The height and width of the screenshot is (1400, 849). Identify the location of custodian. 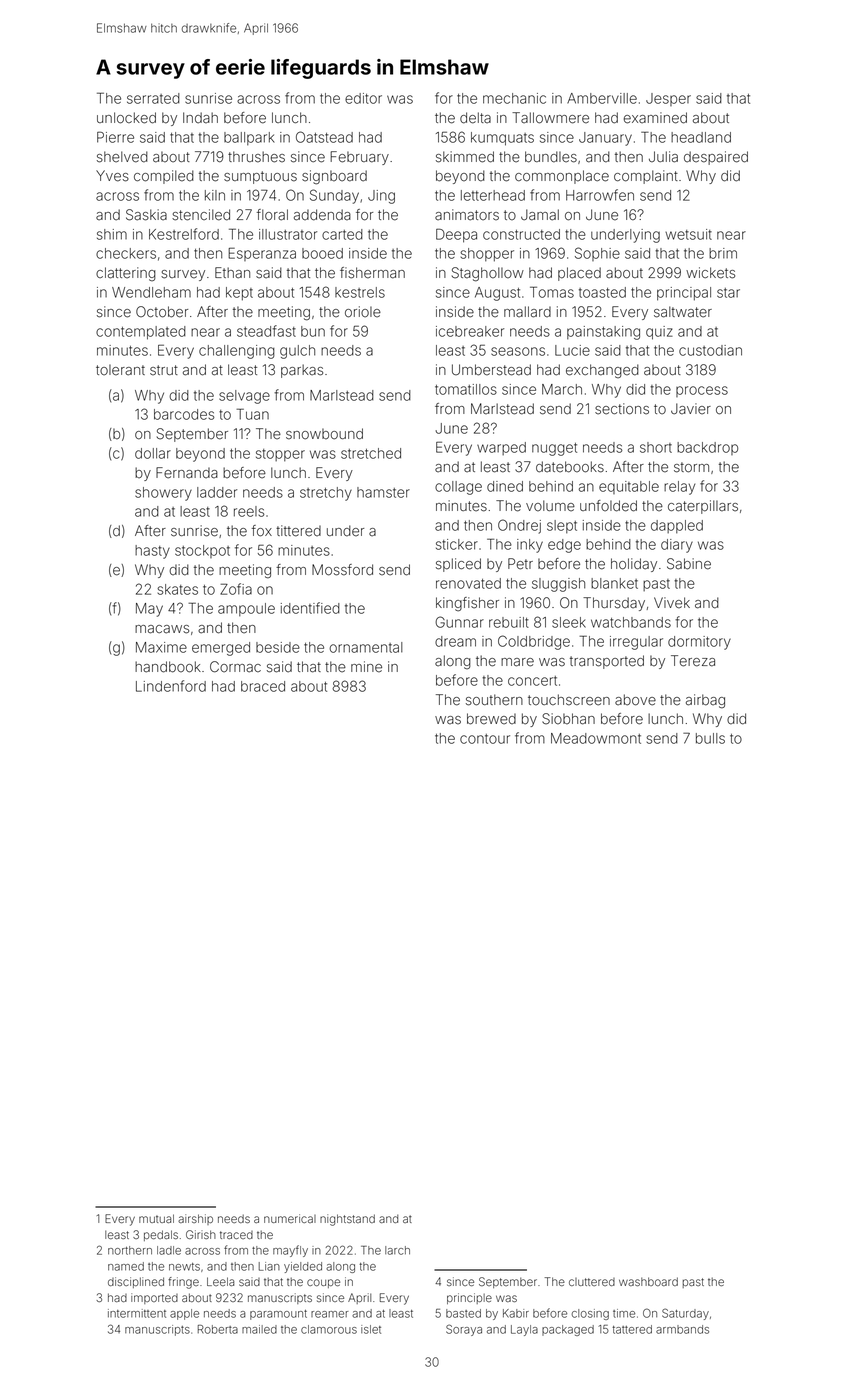
(710, 350).
